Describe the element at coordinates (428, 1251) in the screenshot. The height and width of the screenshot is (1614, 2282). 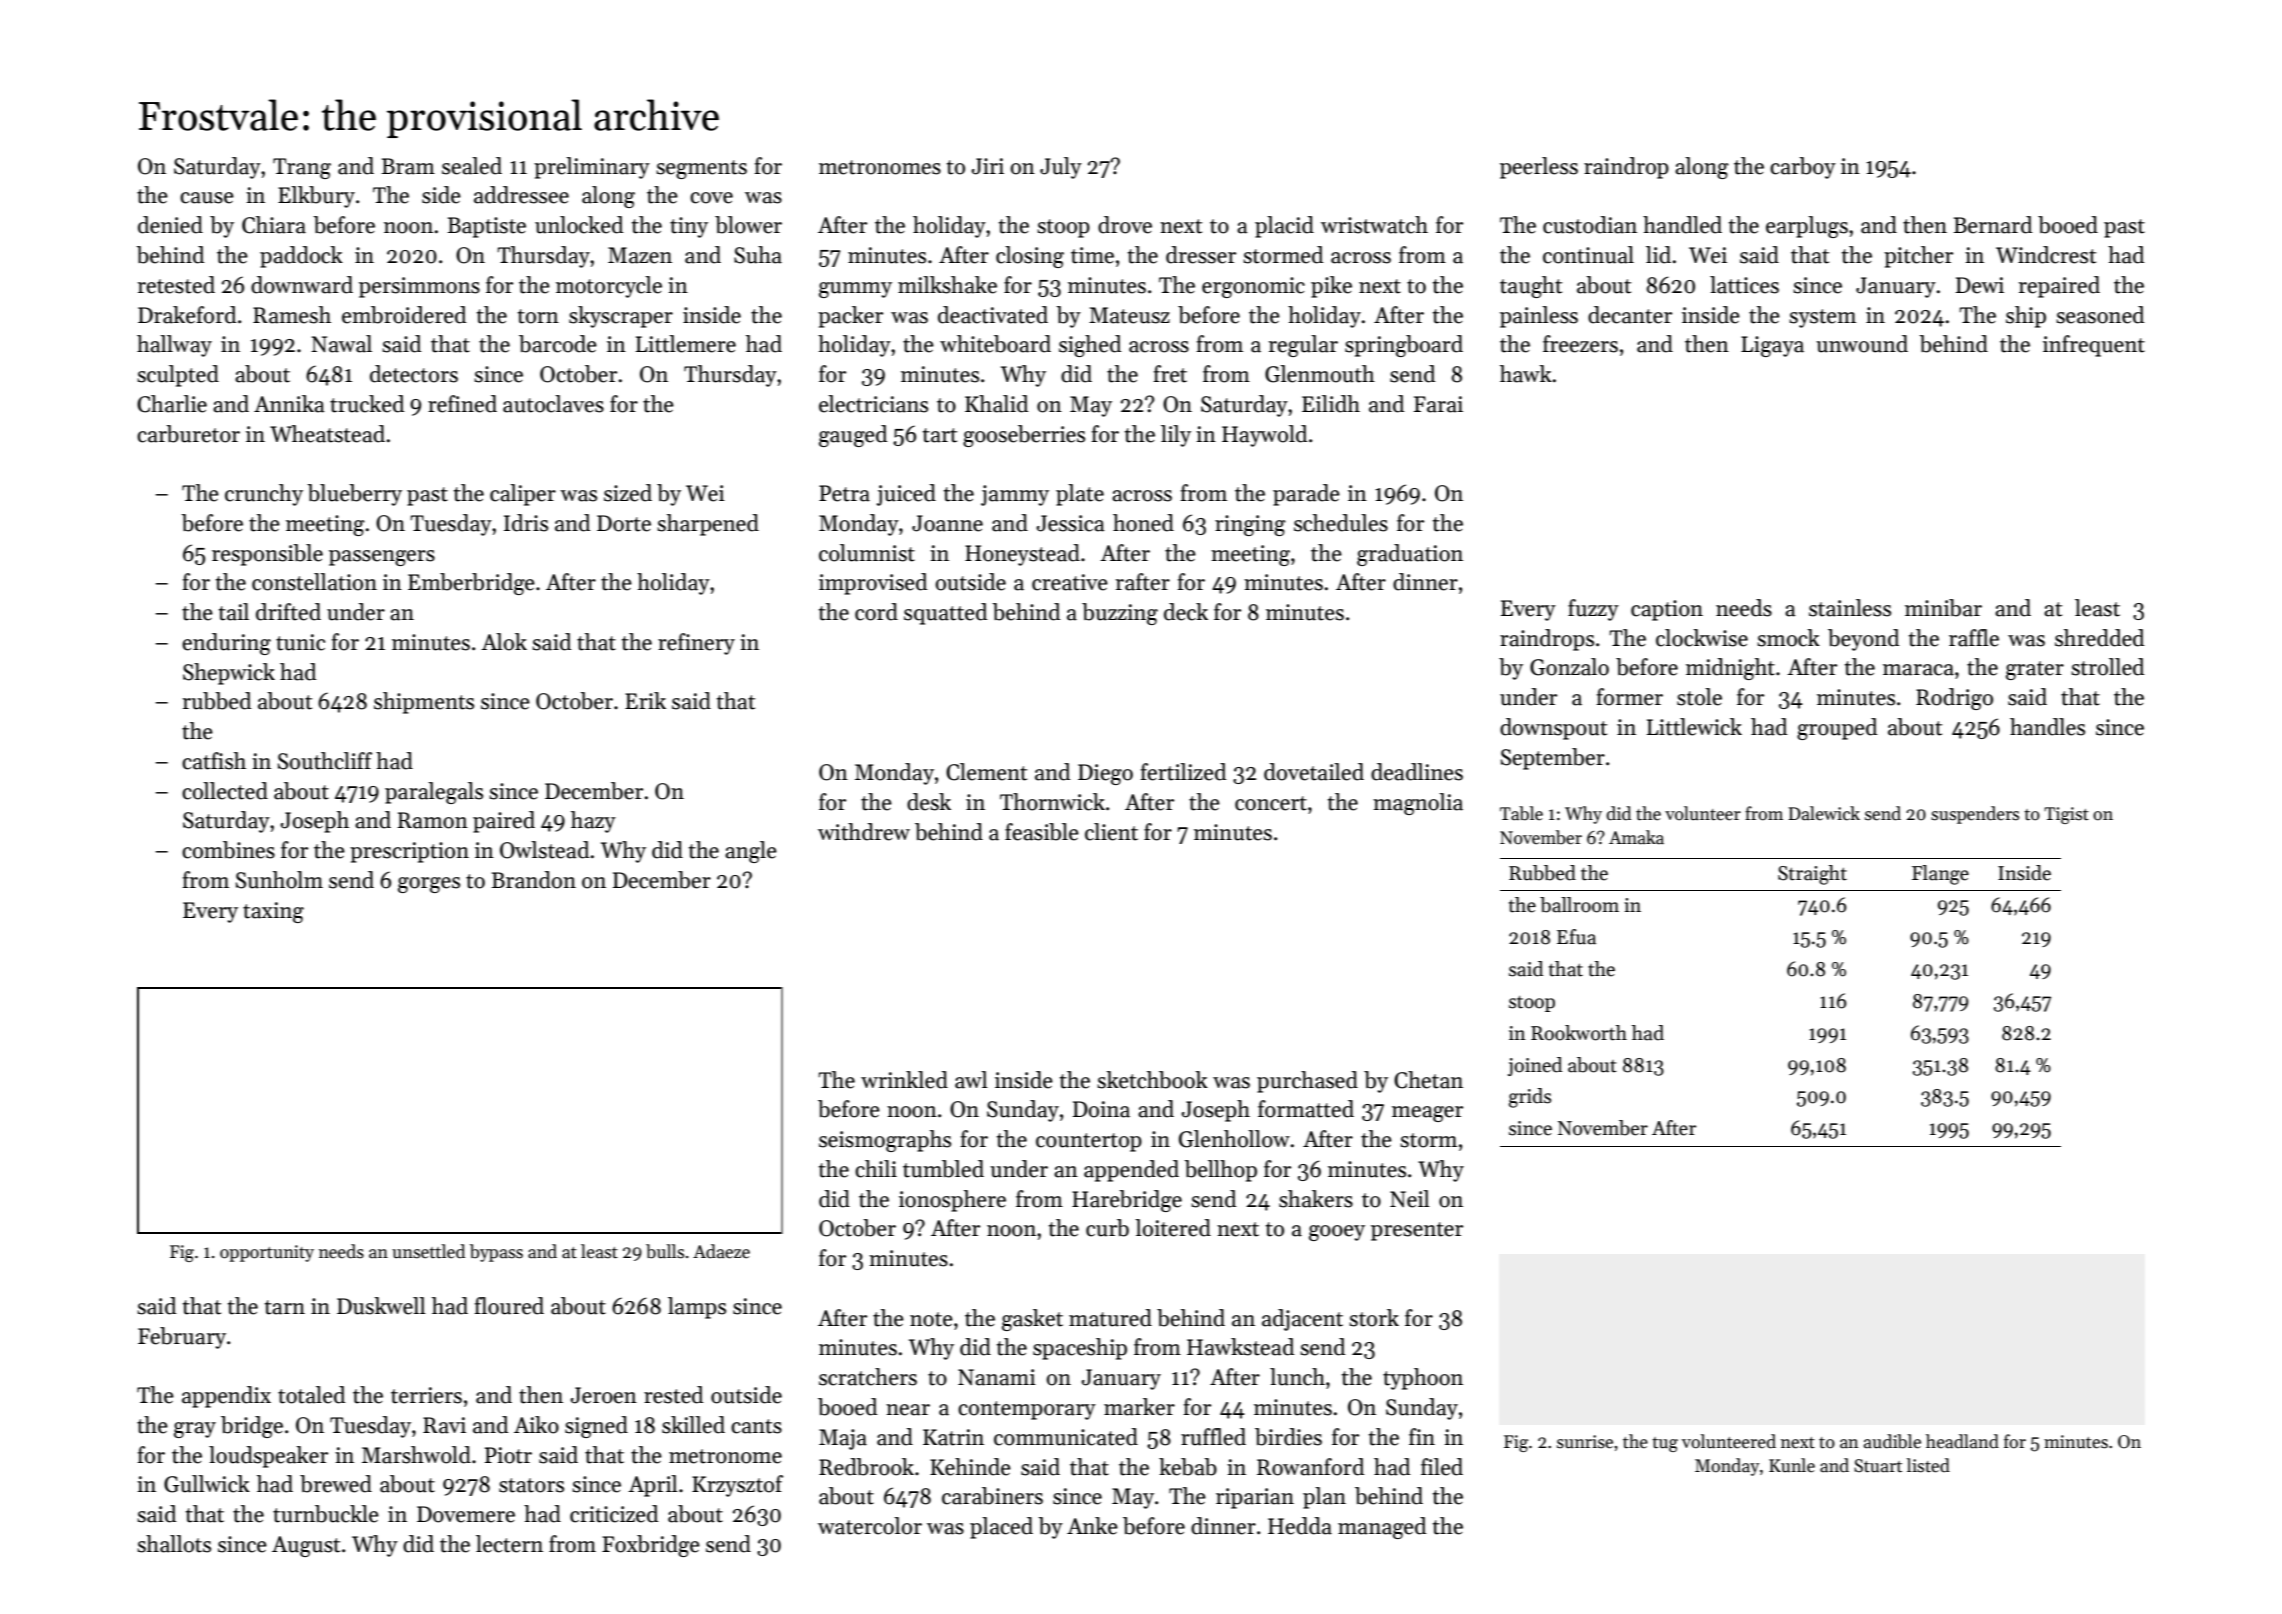
I see `unsettled` at that location.
